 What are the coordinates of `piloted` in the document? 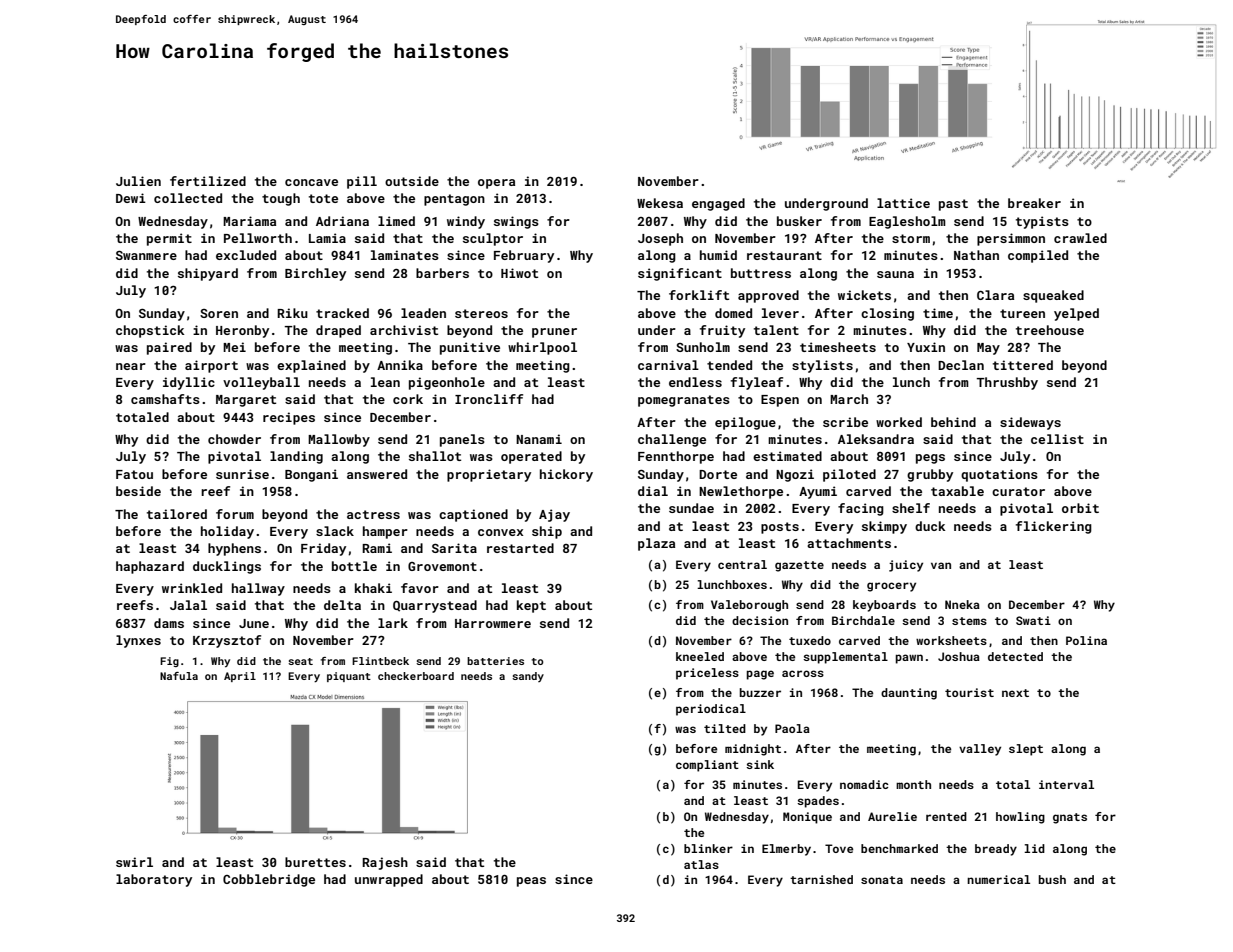 It's located at (849, 475).
